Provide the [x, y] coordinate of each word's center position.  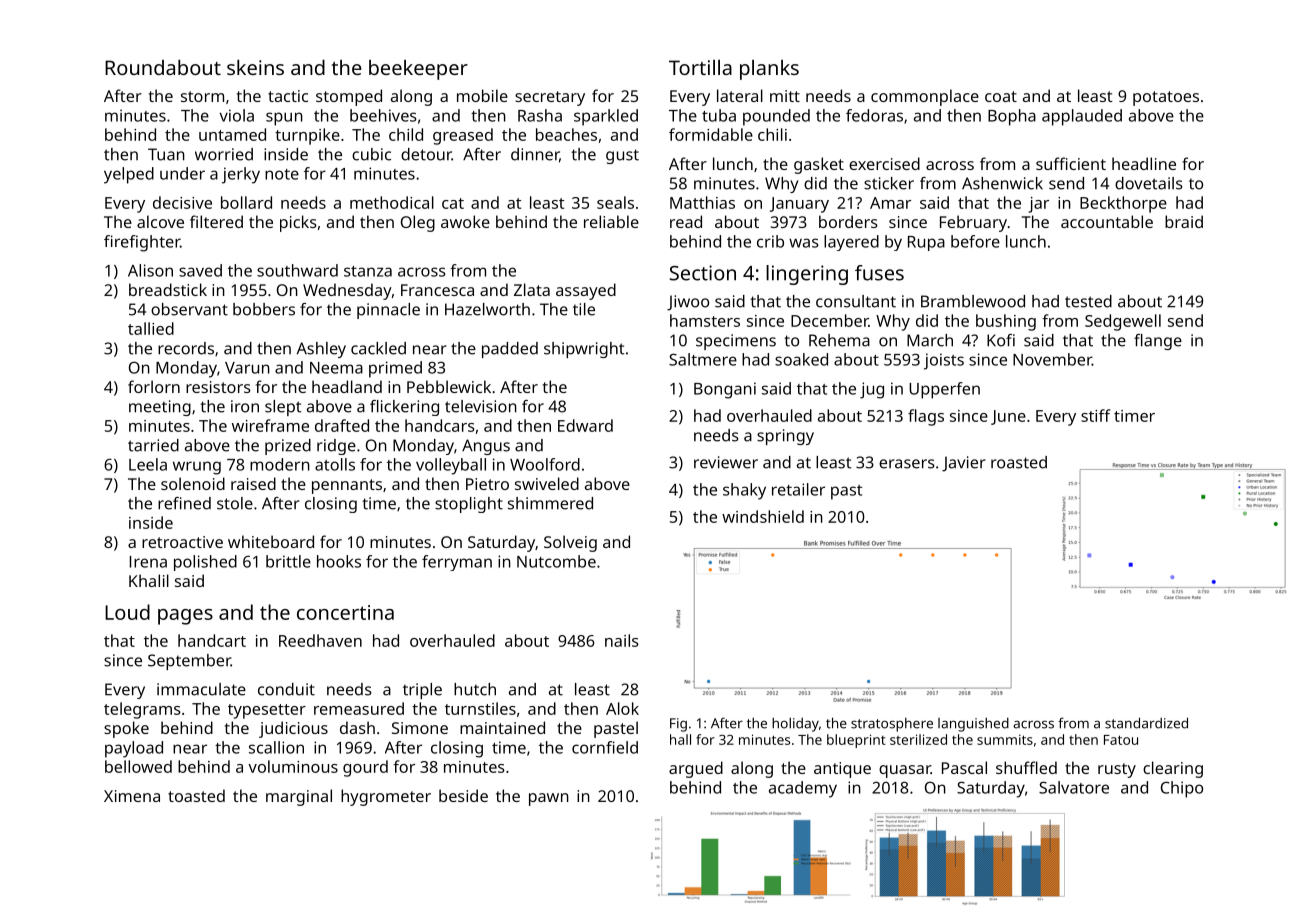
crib [770, 241]
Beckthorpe [1123, 204]
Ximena [132, 796]
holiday [795, 725]
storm [202, 96]
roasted [1019, 462]
